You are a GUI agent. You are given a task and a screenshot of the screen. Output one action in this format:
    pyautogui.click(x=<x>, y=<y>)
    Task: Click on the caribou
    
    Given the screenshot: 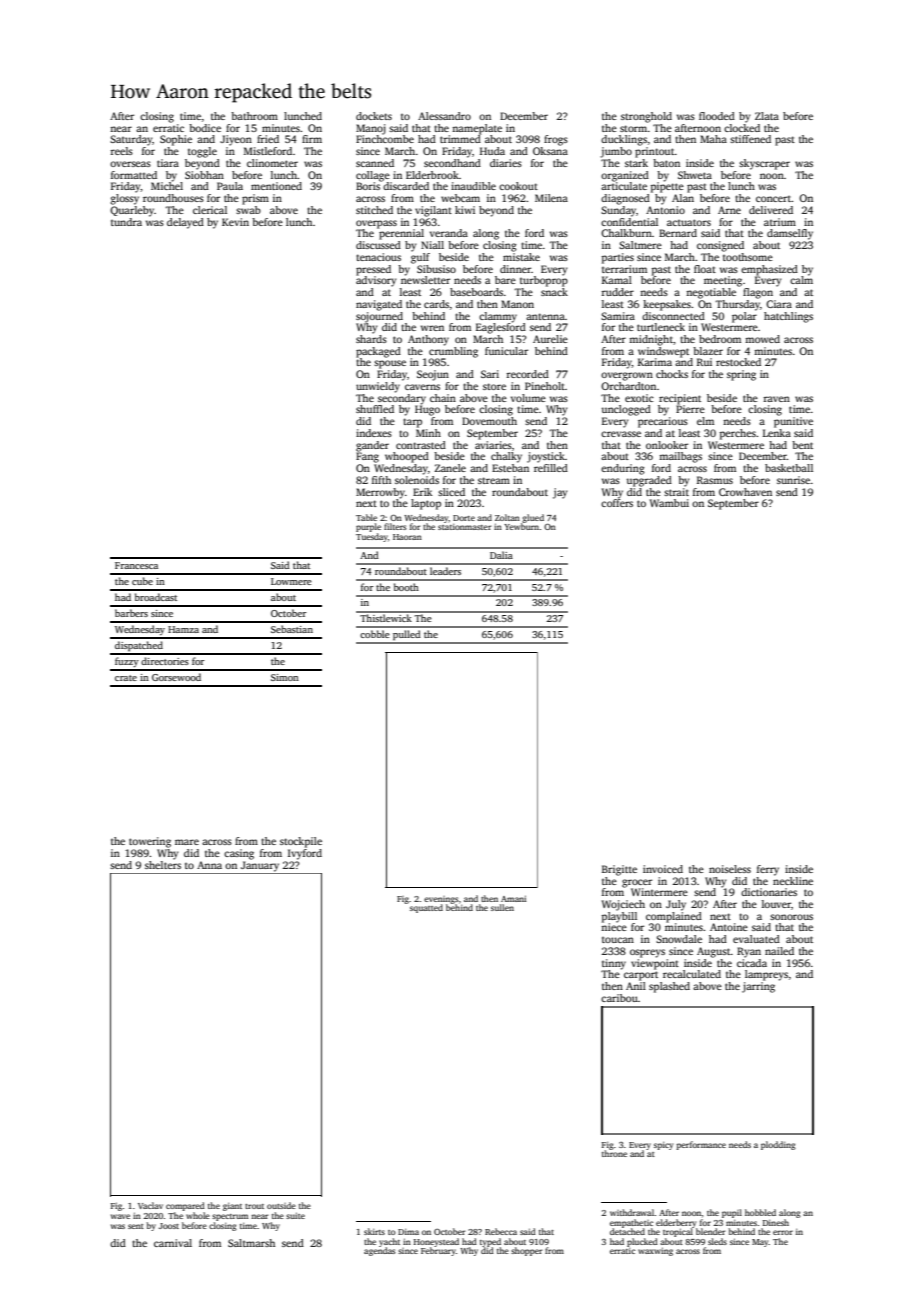 What is the action you would take?
    pyautogui.click(x=619, y=998)
